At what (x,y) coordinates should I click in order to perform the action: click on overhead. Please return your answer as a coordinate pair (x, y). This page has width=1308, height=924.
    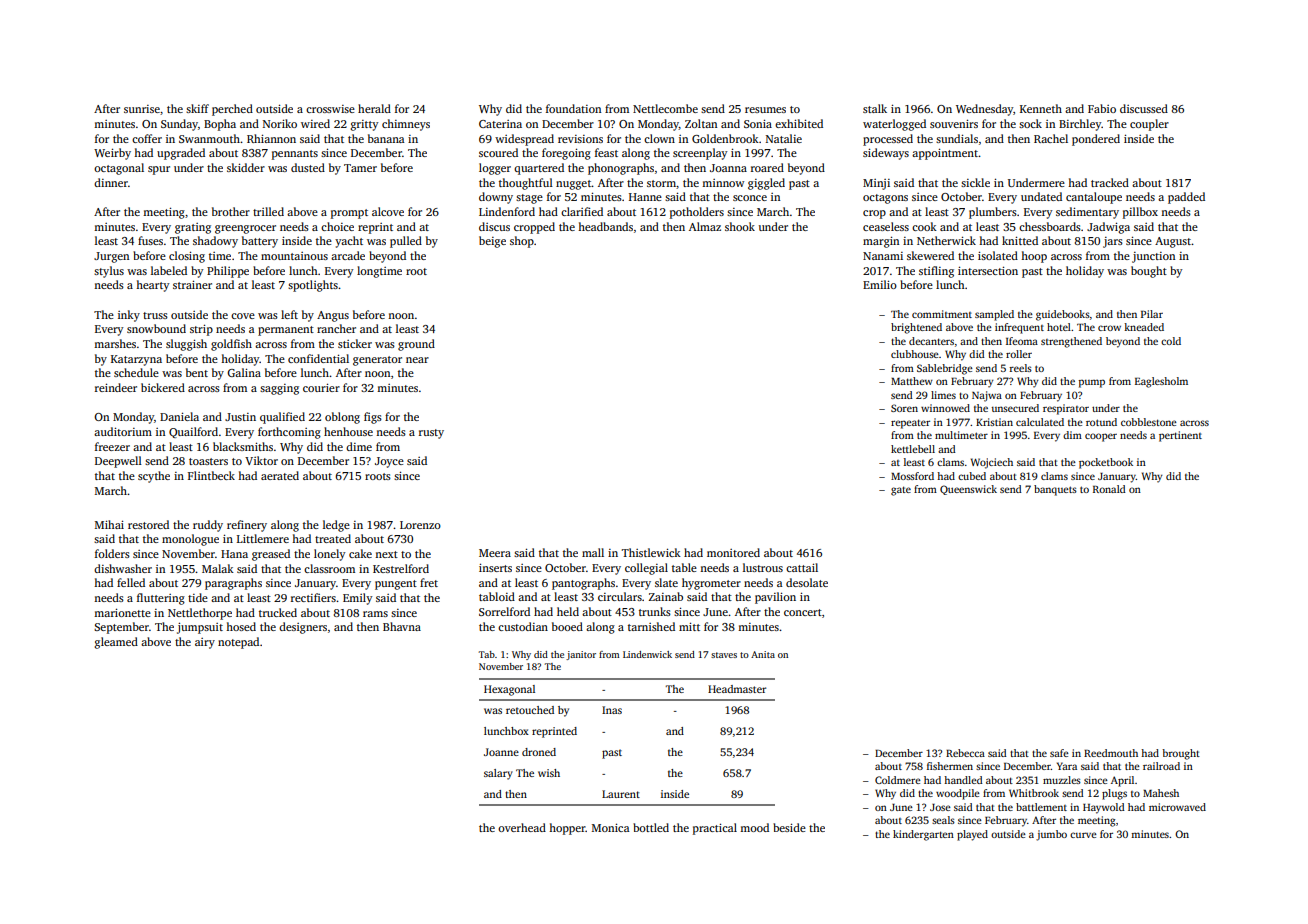
    Looking at the image, I should click on (522, 827).
